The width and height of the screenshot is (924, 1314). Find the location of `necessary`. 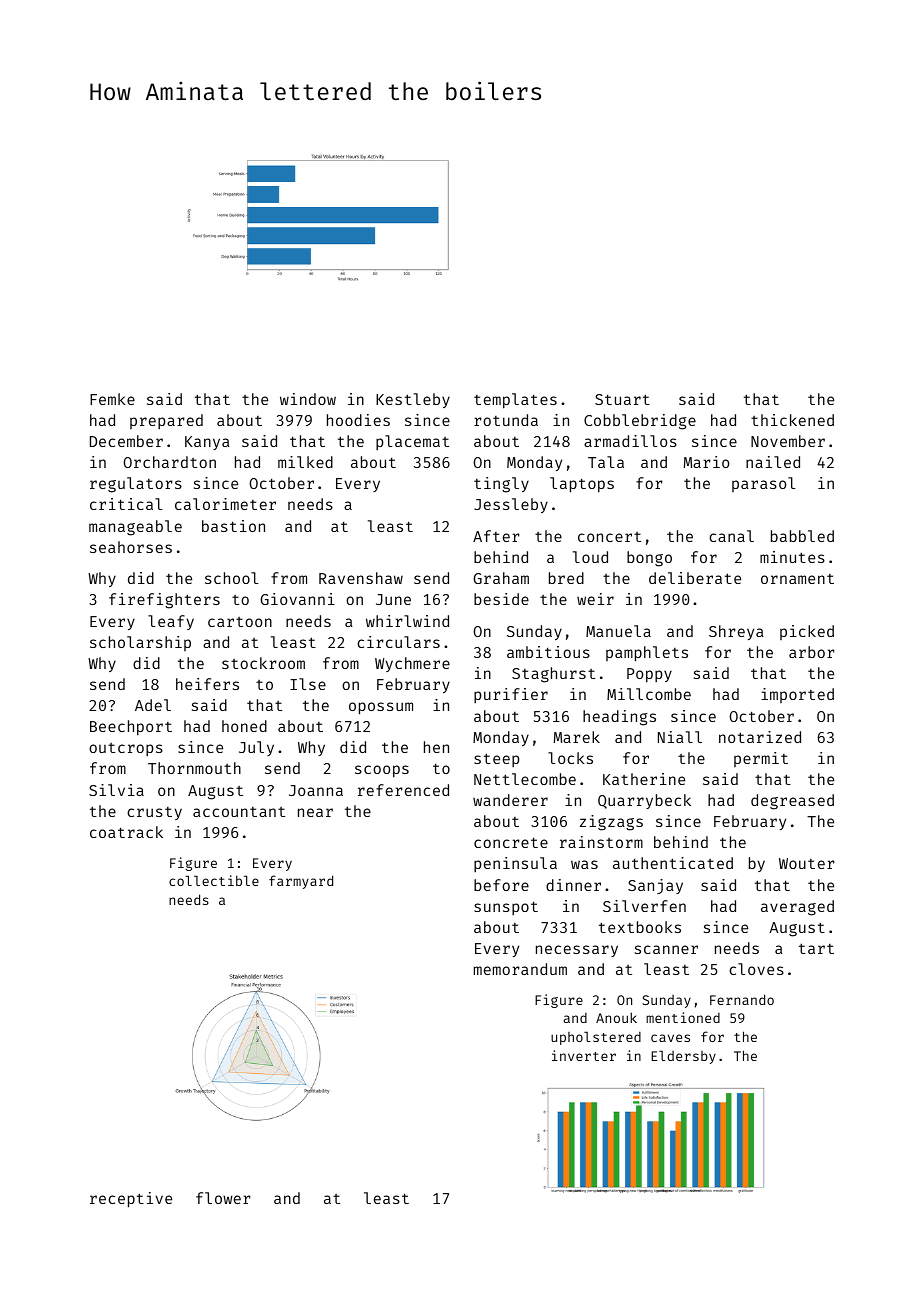

necessary is located at coordinates (577, 951).
